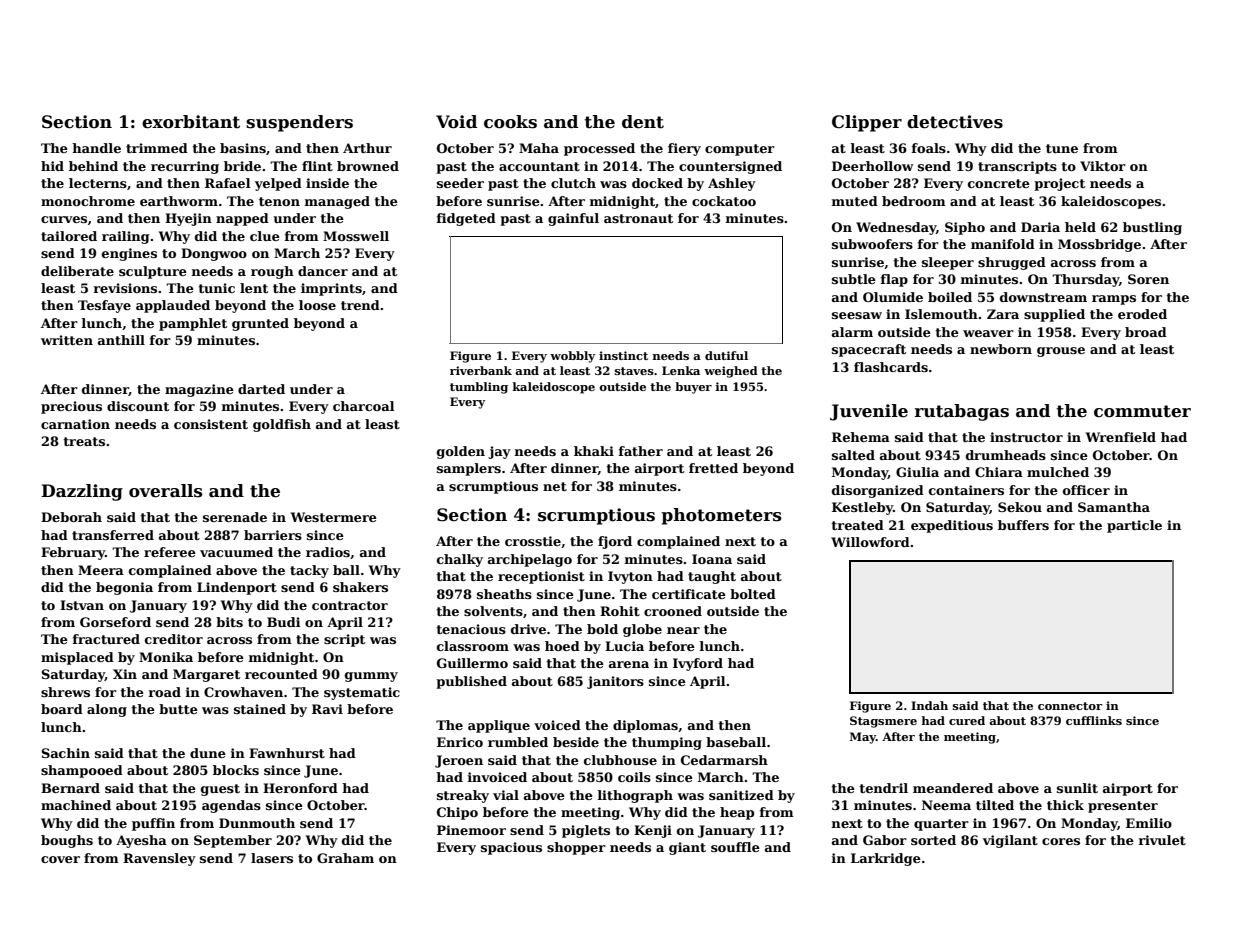 Image resolution: width=1233 pixels, height=952 pixels. Describe the element at coordinates (1062, 148) in the screenshot. I see `tune` at that location.
